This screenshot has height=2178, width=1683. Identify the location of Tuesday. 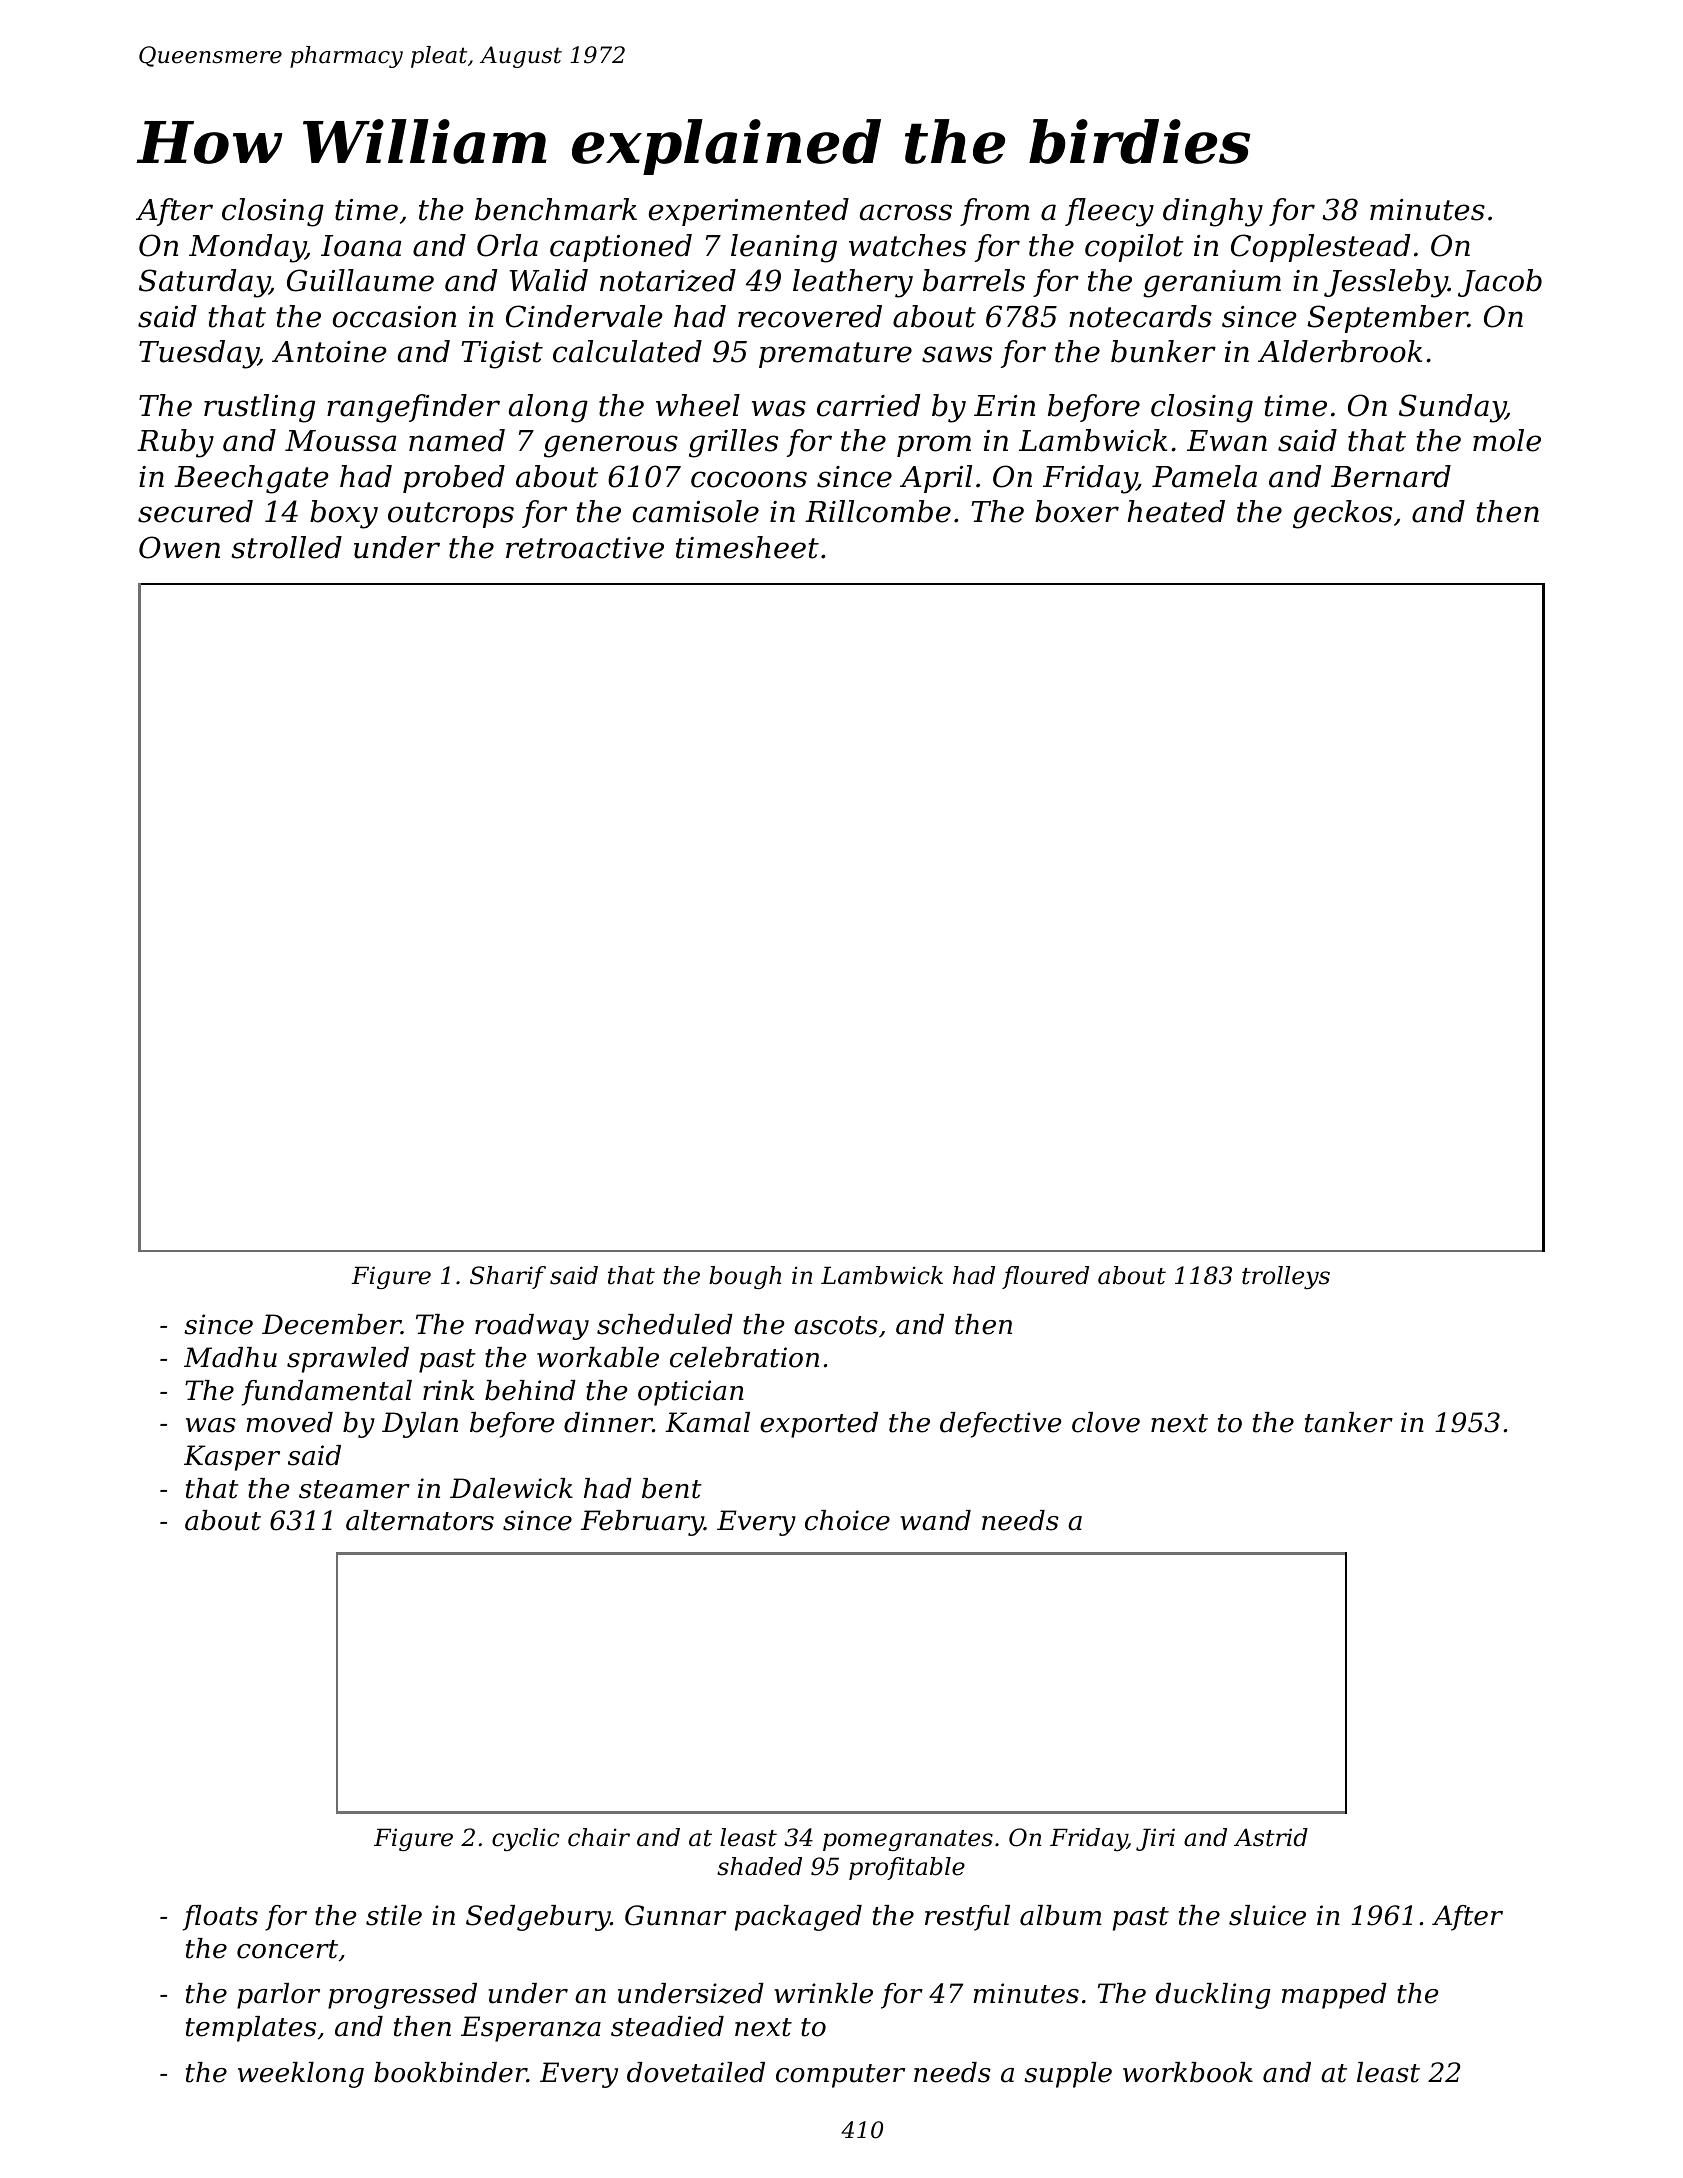
(198, 354).
